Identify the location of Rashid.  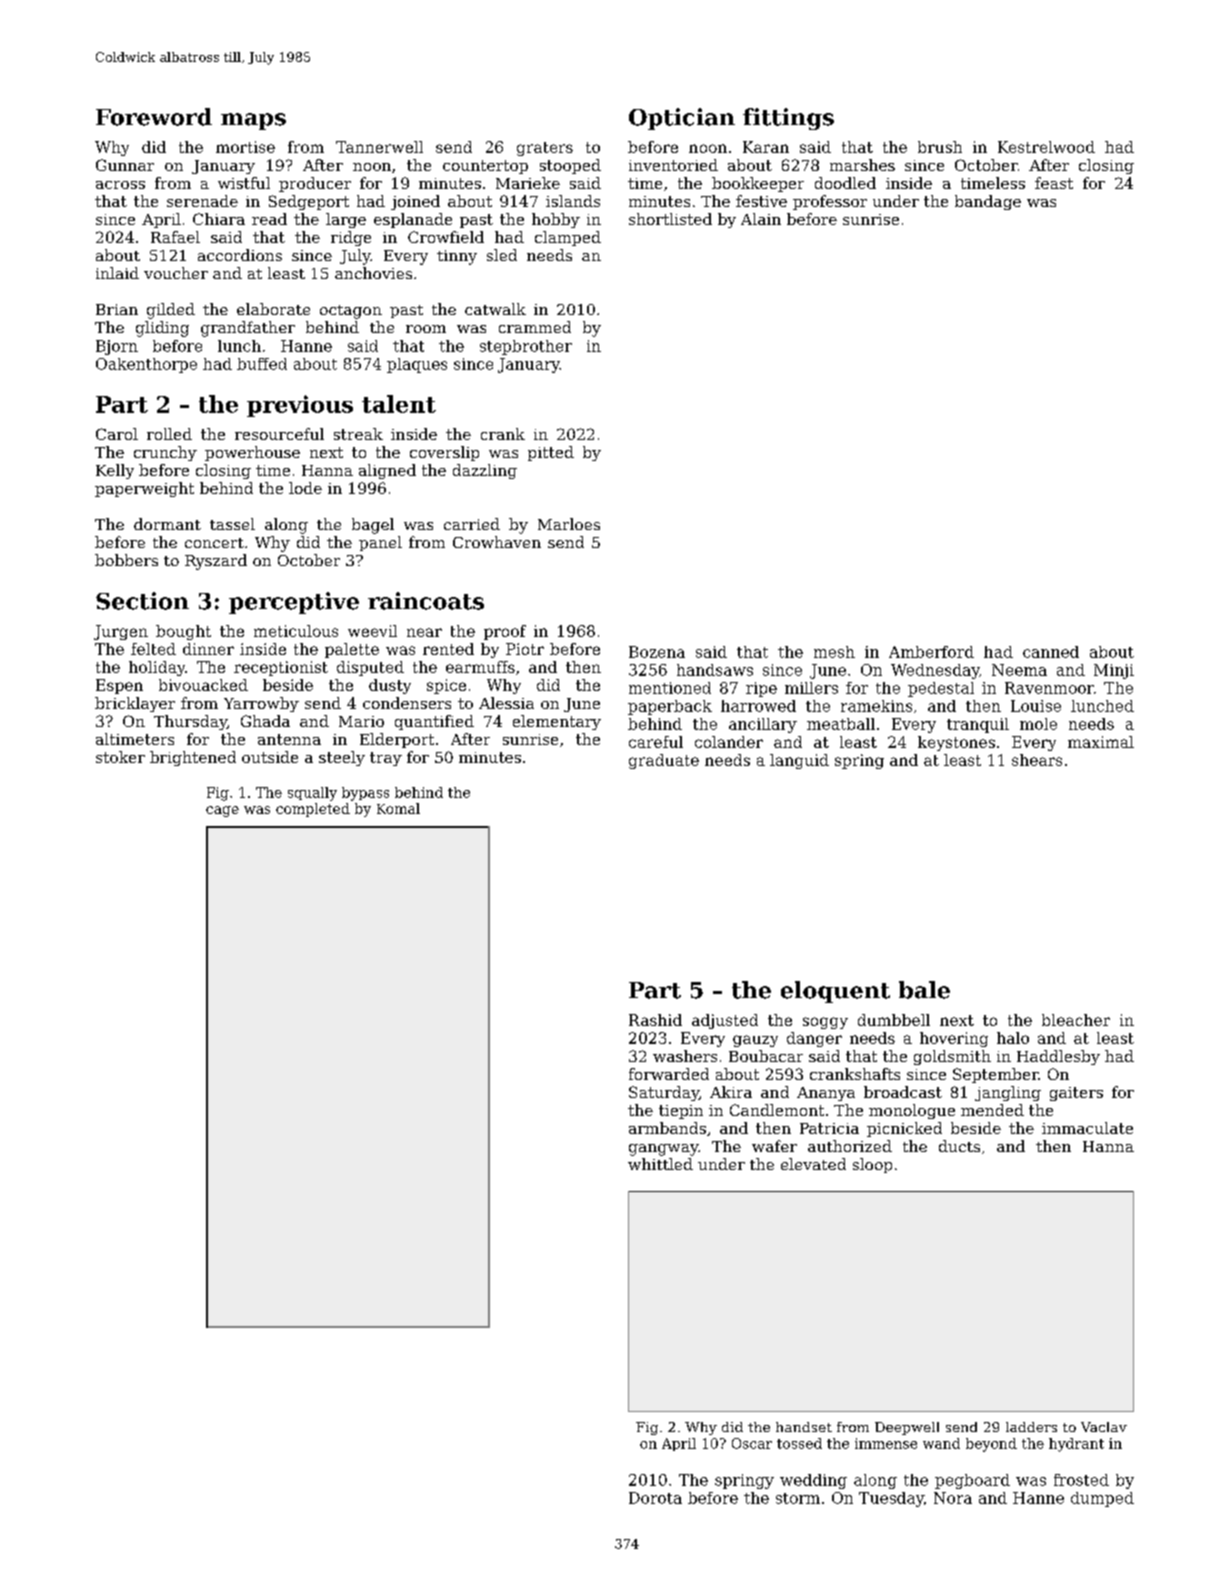
(655, 1020).
